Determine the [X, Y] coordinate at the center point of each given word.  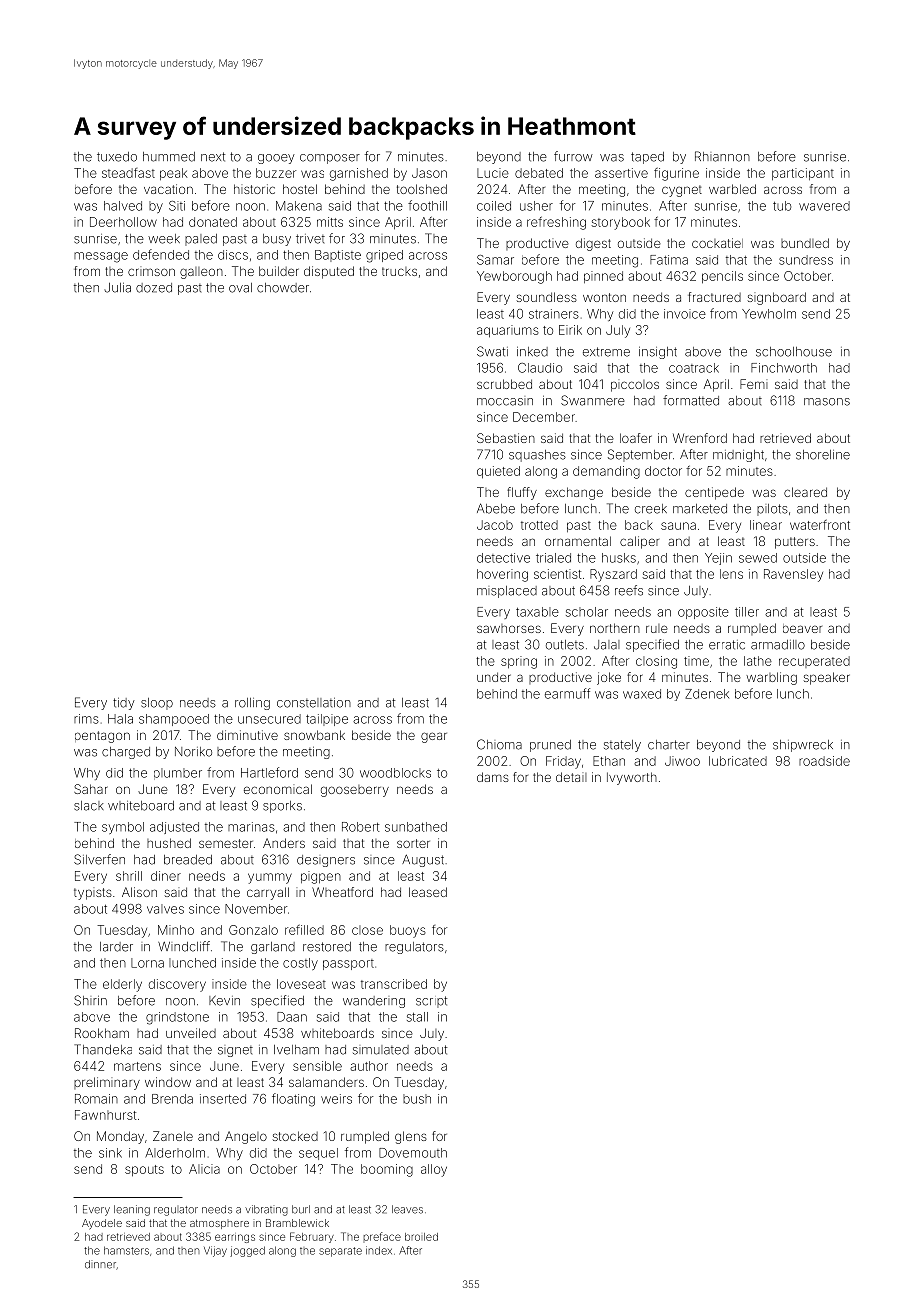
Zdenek [707, 694]
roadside [824, 761]
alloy [434, 1170]
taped [647, 158]
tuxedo [117, 157]
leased [428, 892]
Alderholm [175, 1153]
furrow [573, 156]
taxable [537, 612]
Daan [292, 1017]
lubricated [738, 761]
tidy [124, 704]
